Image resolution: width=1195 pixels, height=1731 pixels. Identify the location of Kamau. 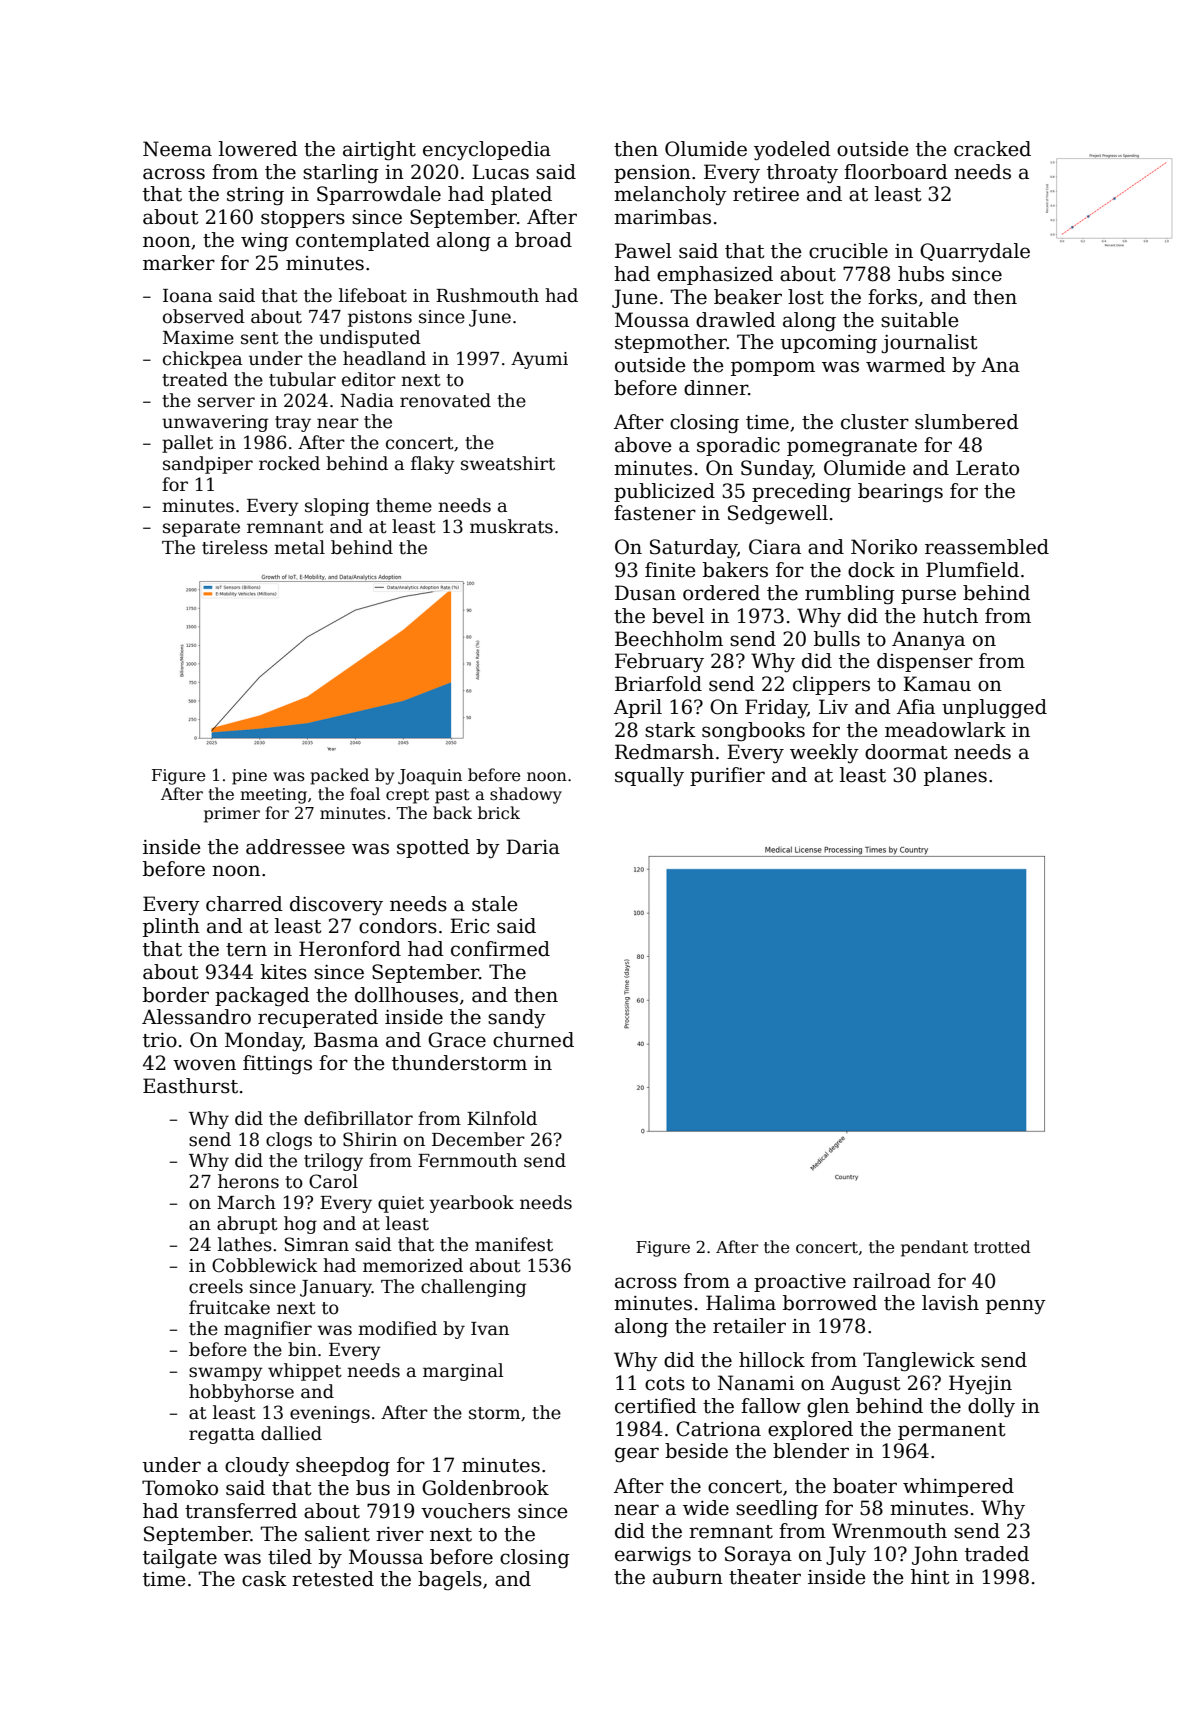
(937, 684).
